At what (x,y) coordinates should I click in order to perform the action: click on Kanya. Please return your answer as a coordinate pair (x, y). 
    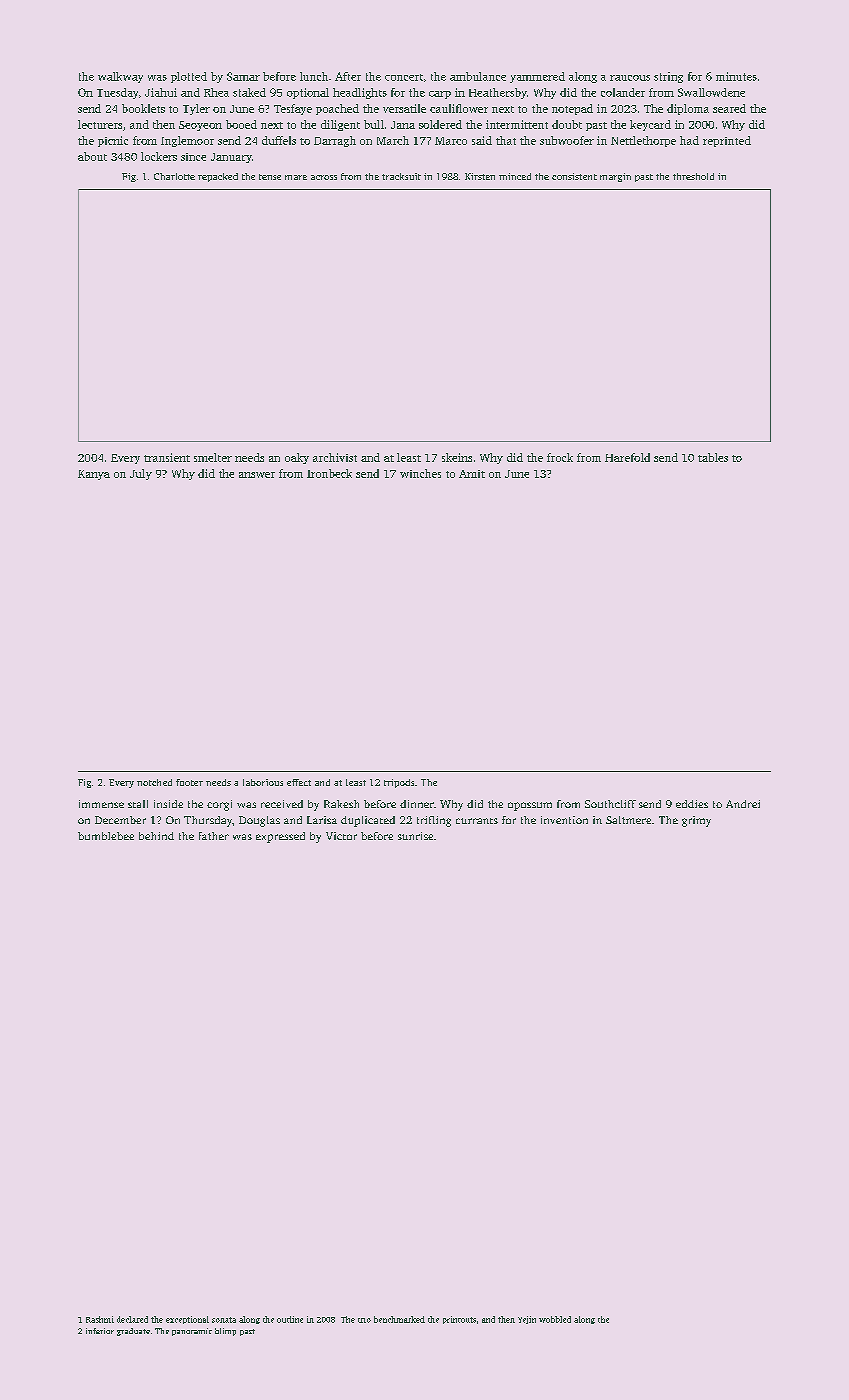
    Looking at the image, I should click on (94, 475).
